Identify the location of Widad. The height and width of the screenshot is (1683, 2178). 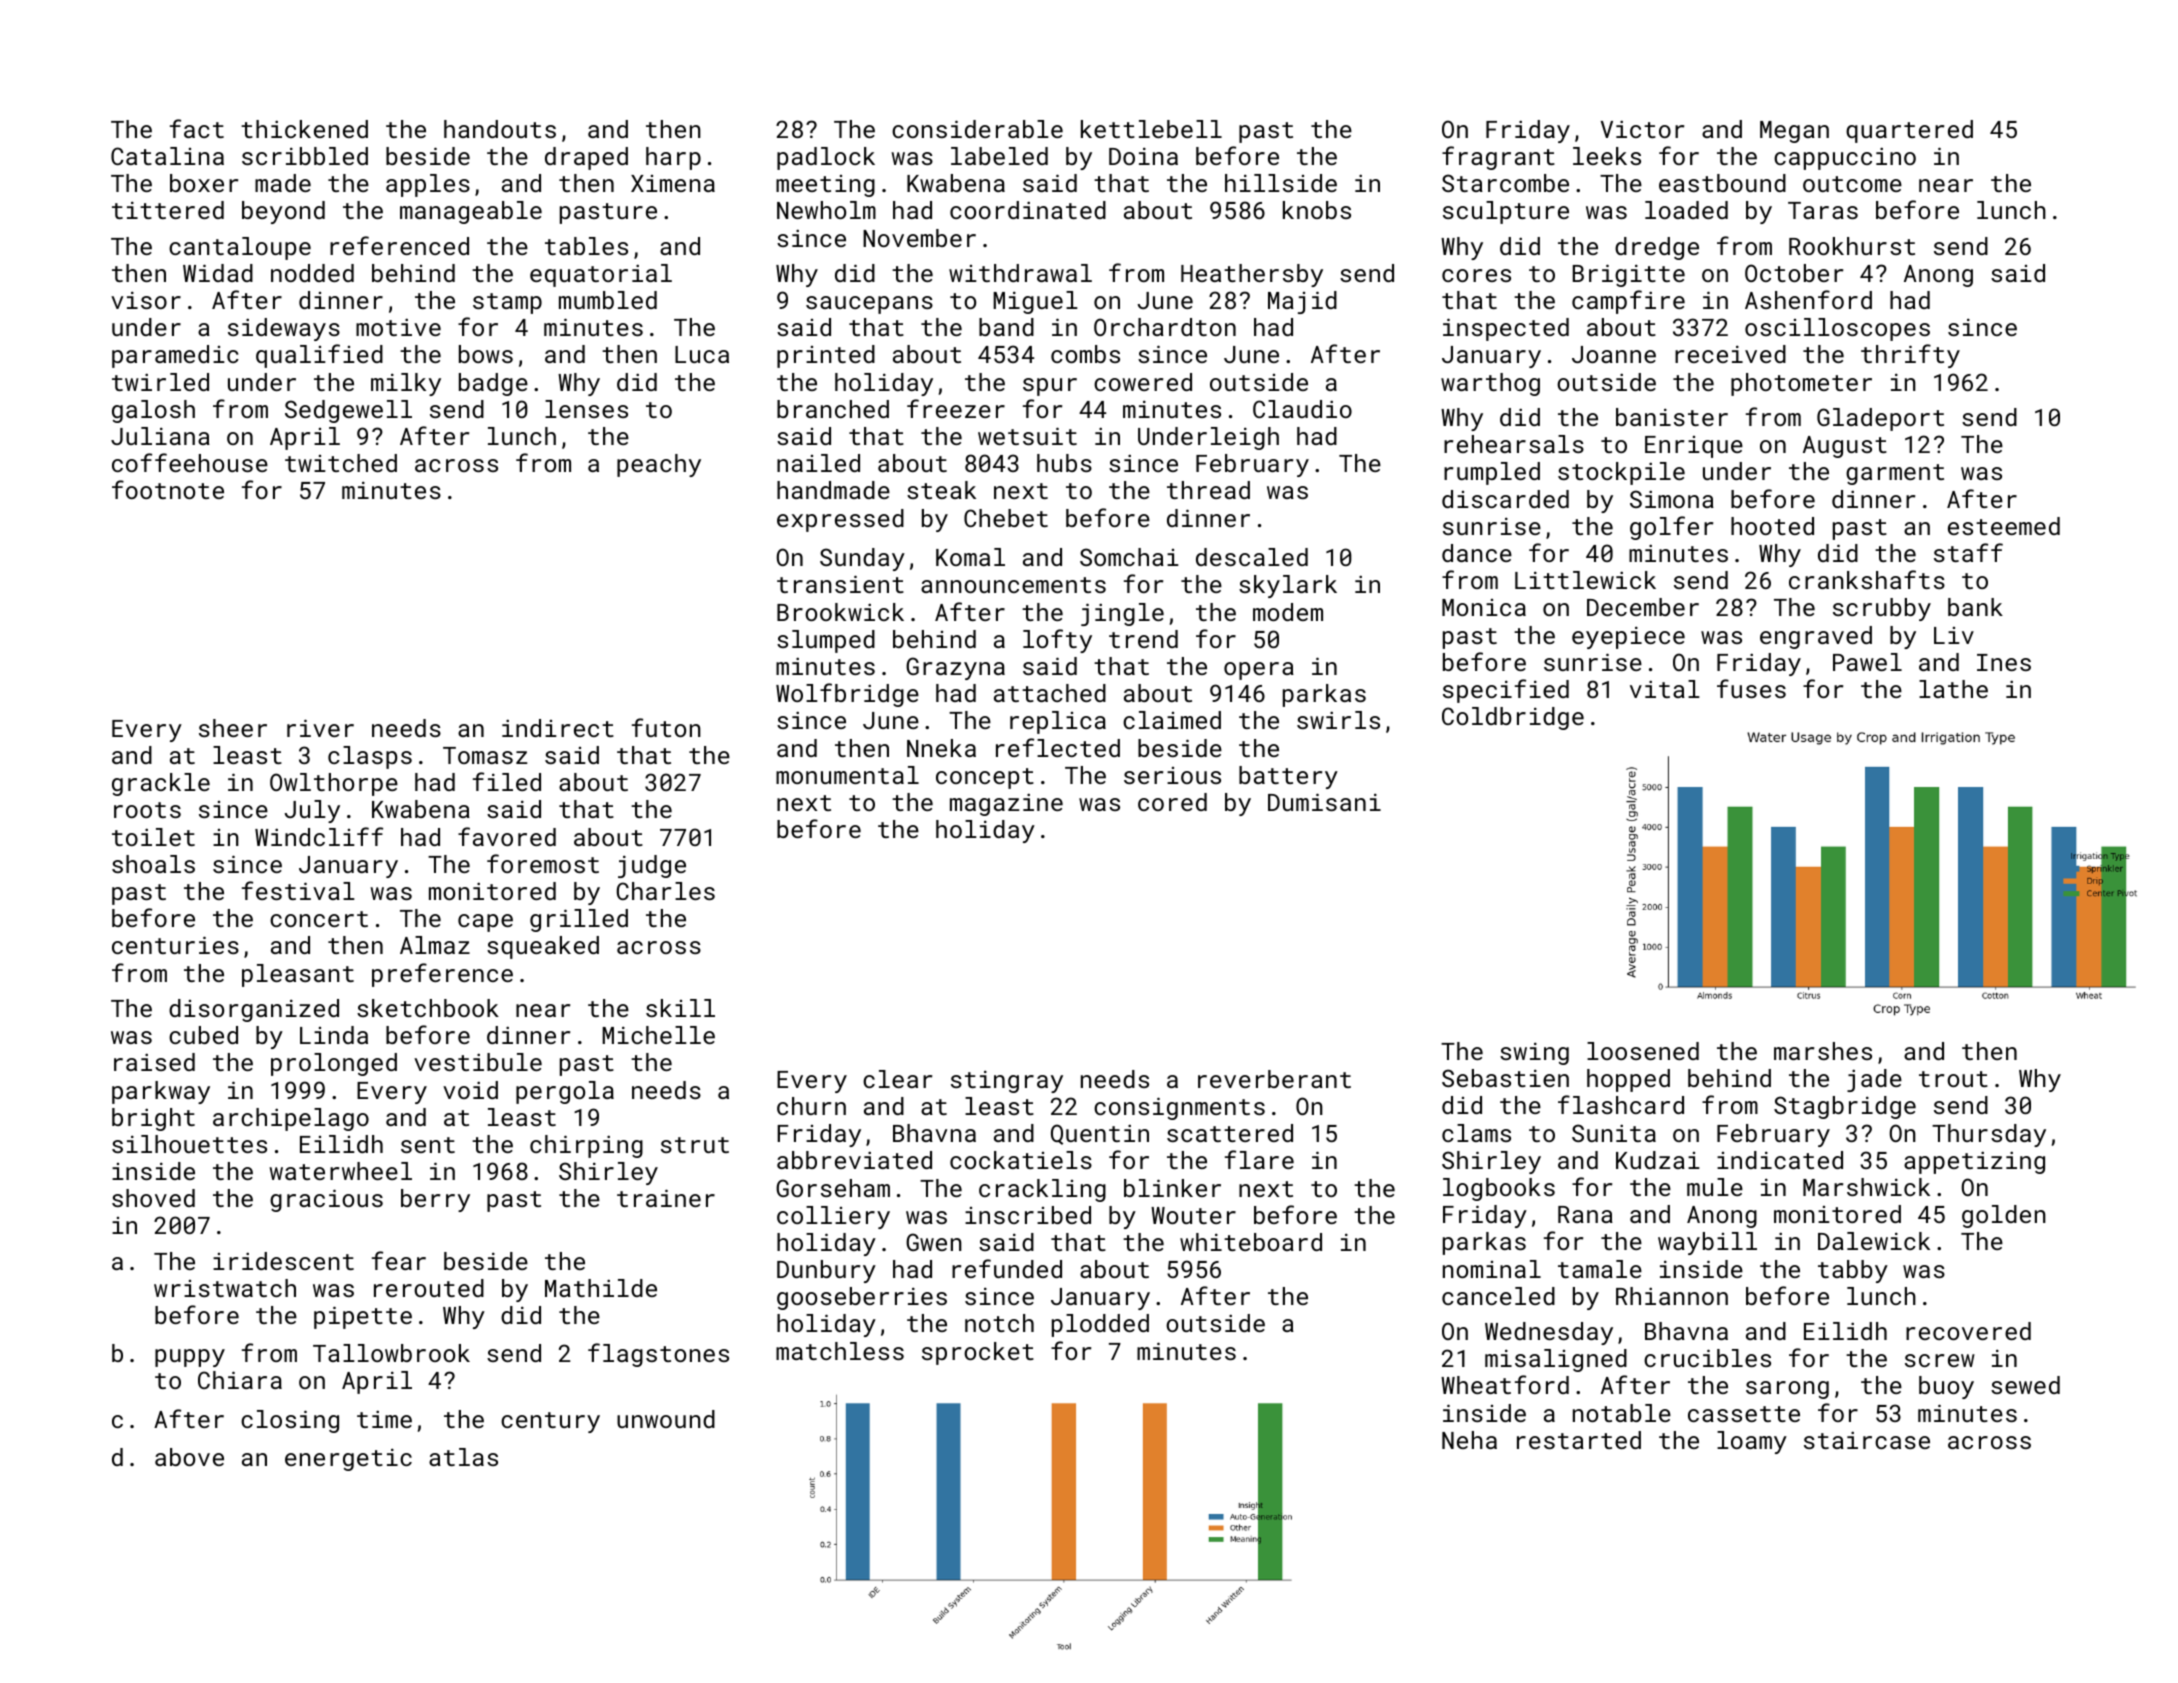
(218, 273).
